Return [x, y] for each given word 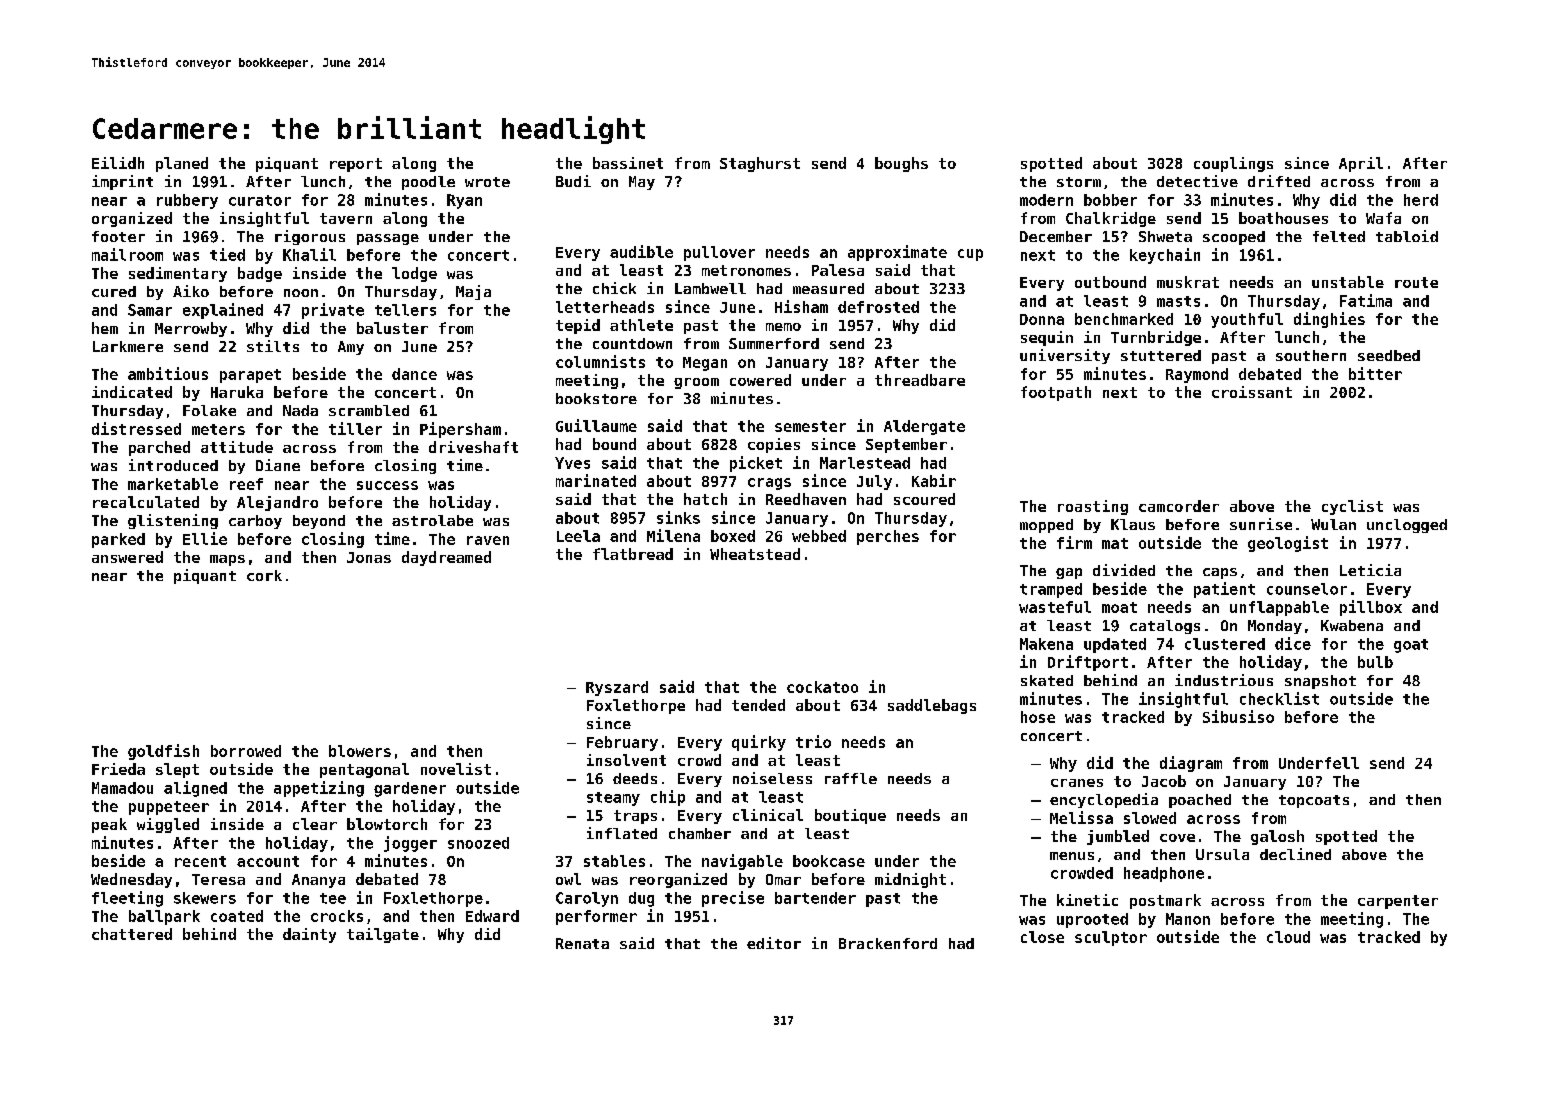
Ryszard [617, 688]
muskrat [1188, 282]
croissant [1252, 392]
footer [118, 236]
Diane [278, 465]
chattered [132, 934]
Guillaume [596, 425]
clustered [1225, 644]
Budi [573, 181]
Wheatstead [755, 554]
